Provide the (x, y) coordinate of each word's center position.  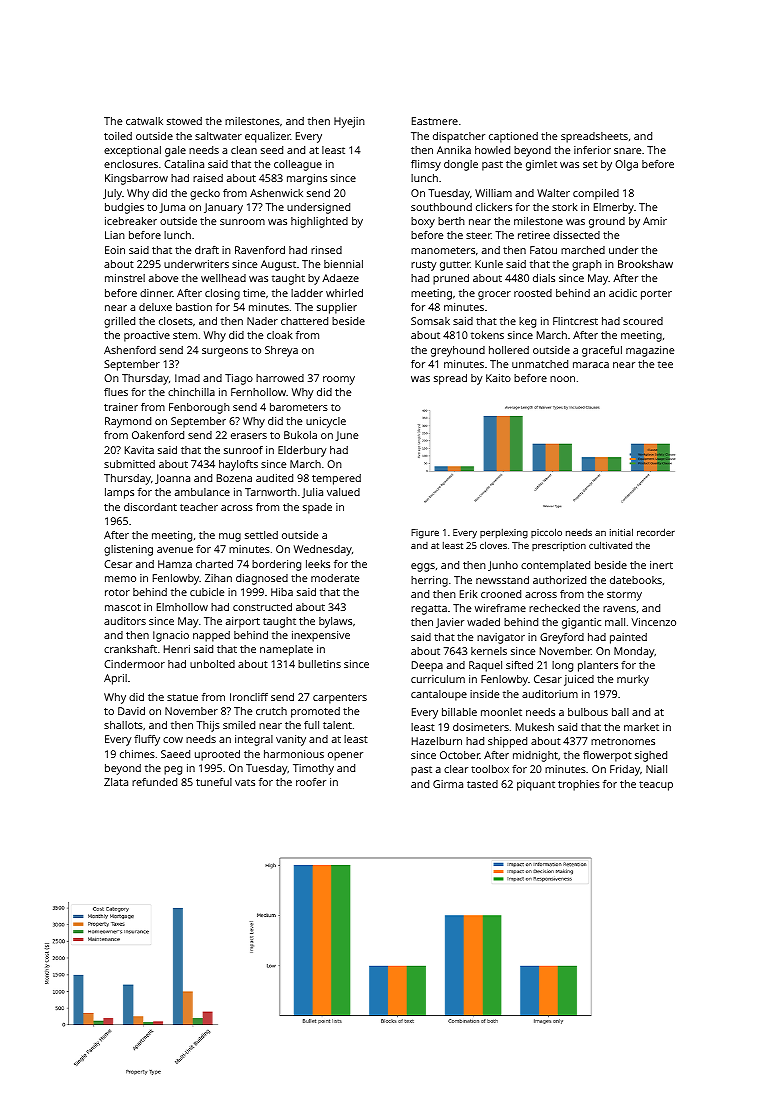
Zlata (116, 782)
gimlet (541, 165)
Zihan (218, 578)
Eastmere (435, 121)
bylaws (335, 622)
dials (544, 278)
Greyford (562, 638)
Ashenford (130, 350)
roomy (339, 380)
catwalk (144, 121)
